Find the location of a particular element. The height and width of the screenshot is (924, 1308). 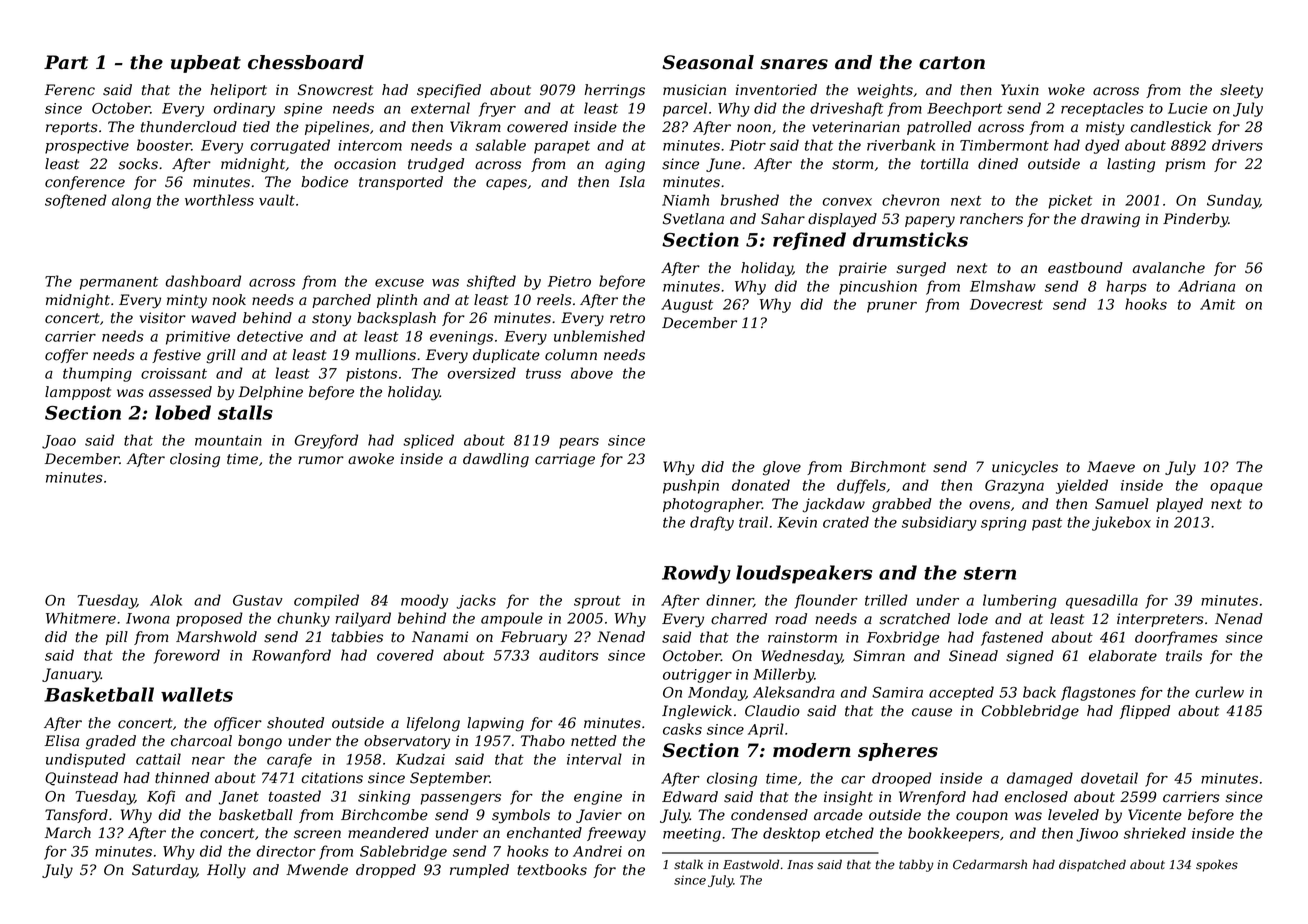

Eastwold is located at coordinates (751, 864).
